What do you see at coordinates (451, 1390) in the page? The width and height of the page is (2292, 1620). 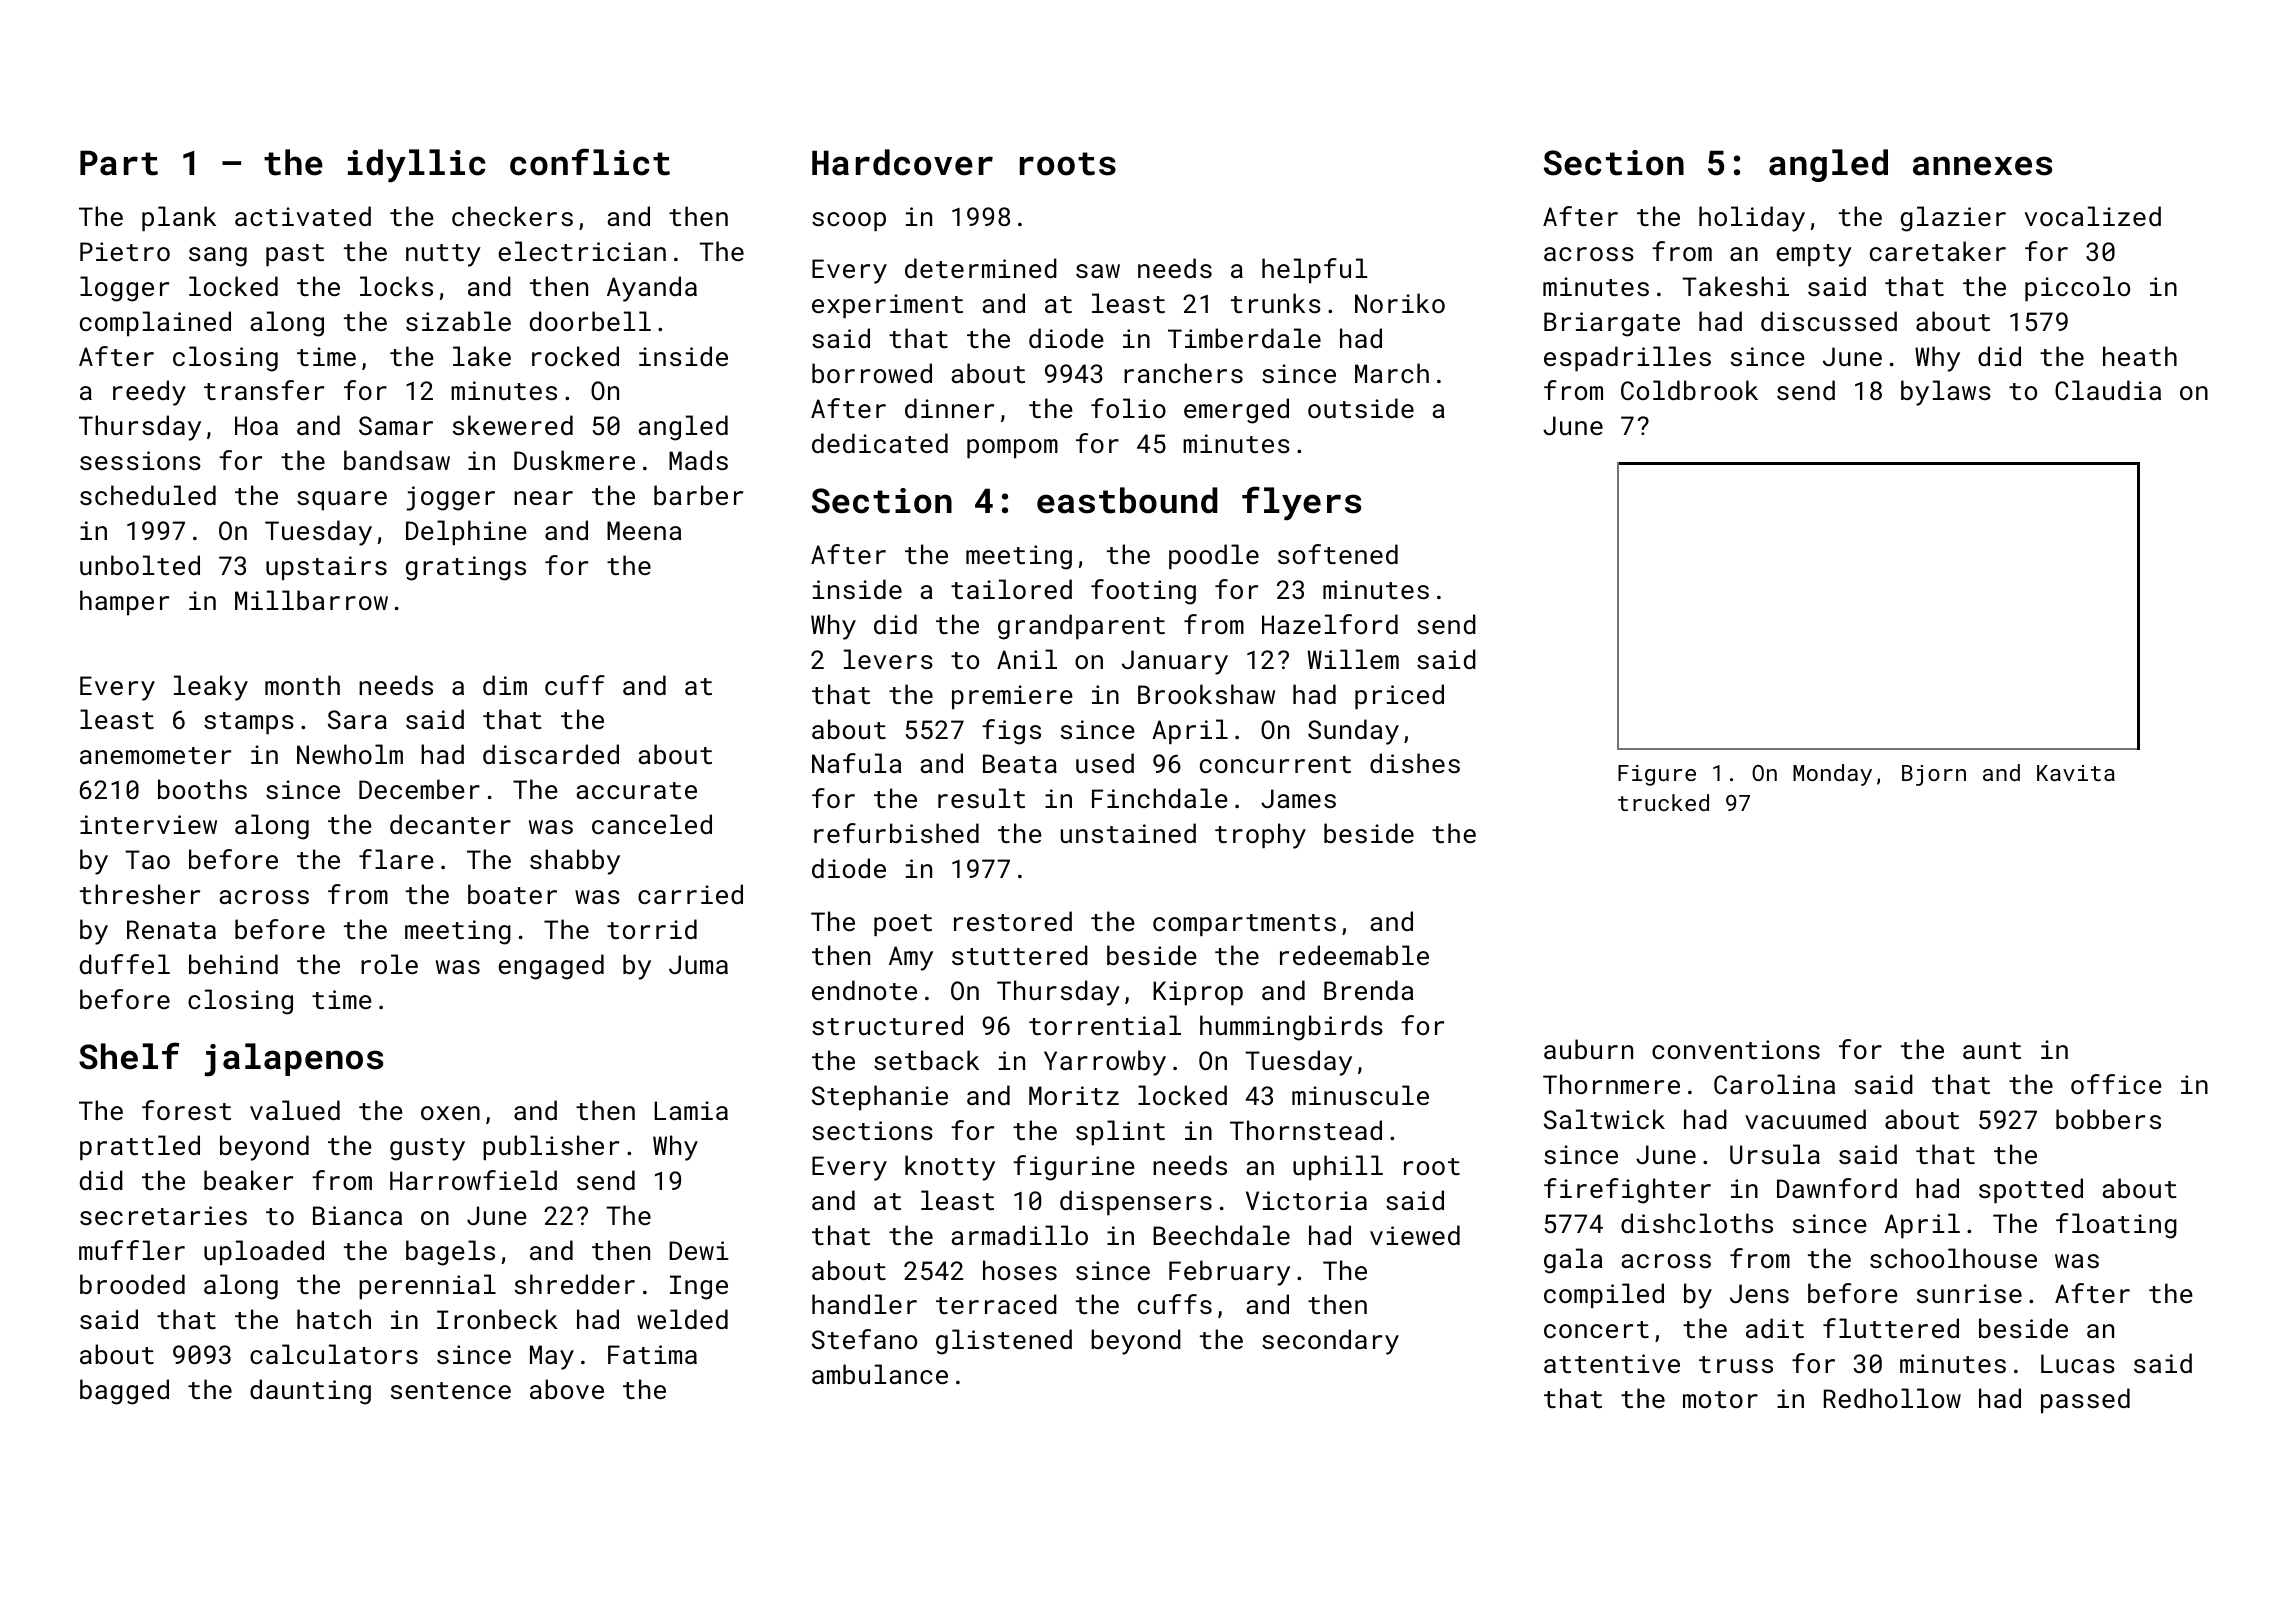 I see `sentence` at bounding box center [451, 1390].
